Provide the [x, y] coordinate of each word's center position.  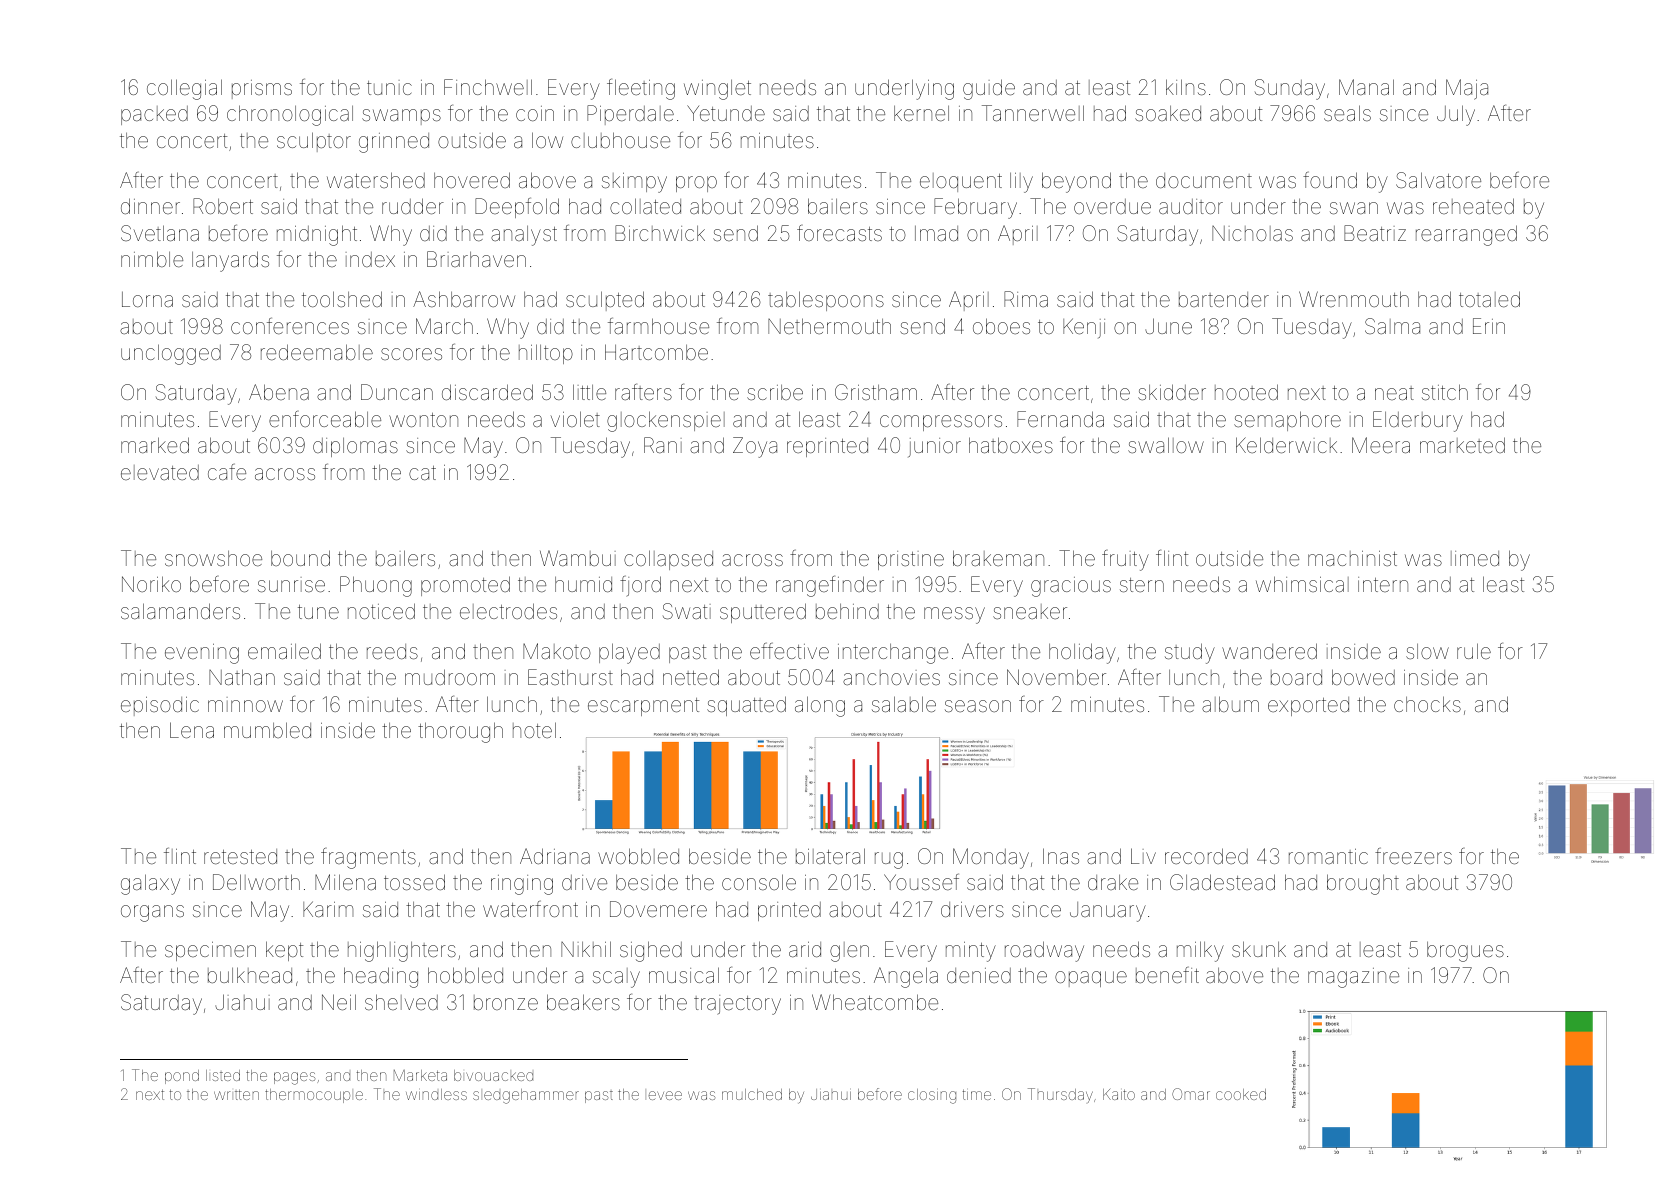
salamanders [180, 611]
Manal [1366, 87]
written [236, 1094]
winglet [717, 90]
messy [954, 615]
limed [1475, 558]
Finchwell [488, 87]
